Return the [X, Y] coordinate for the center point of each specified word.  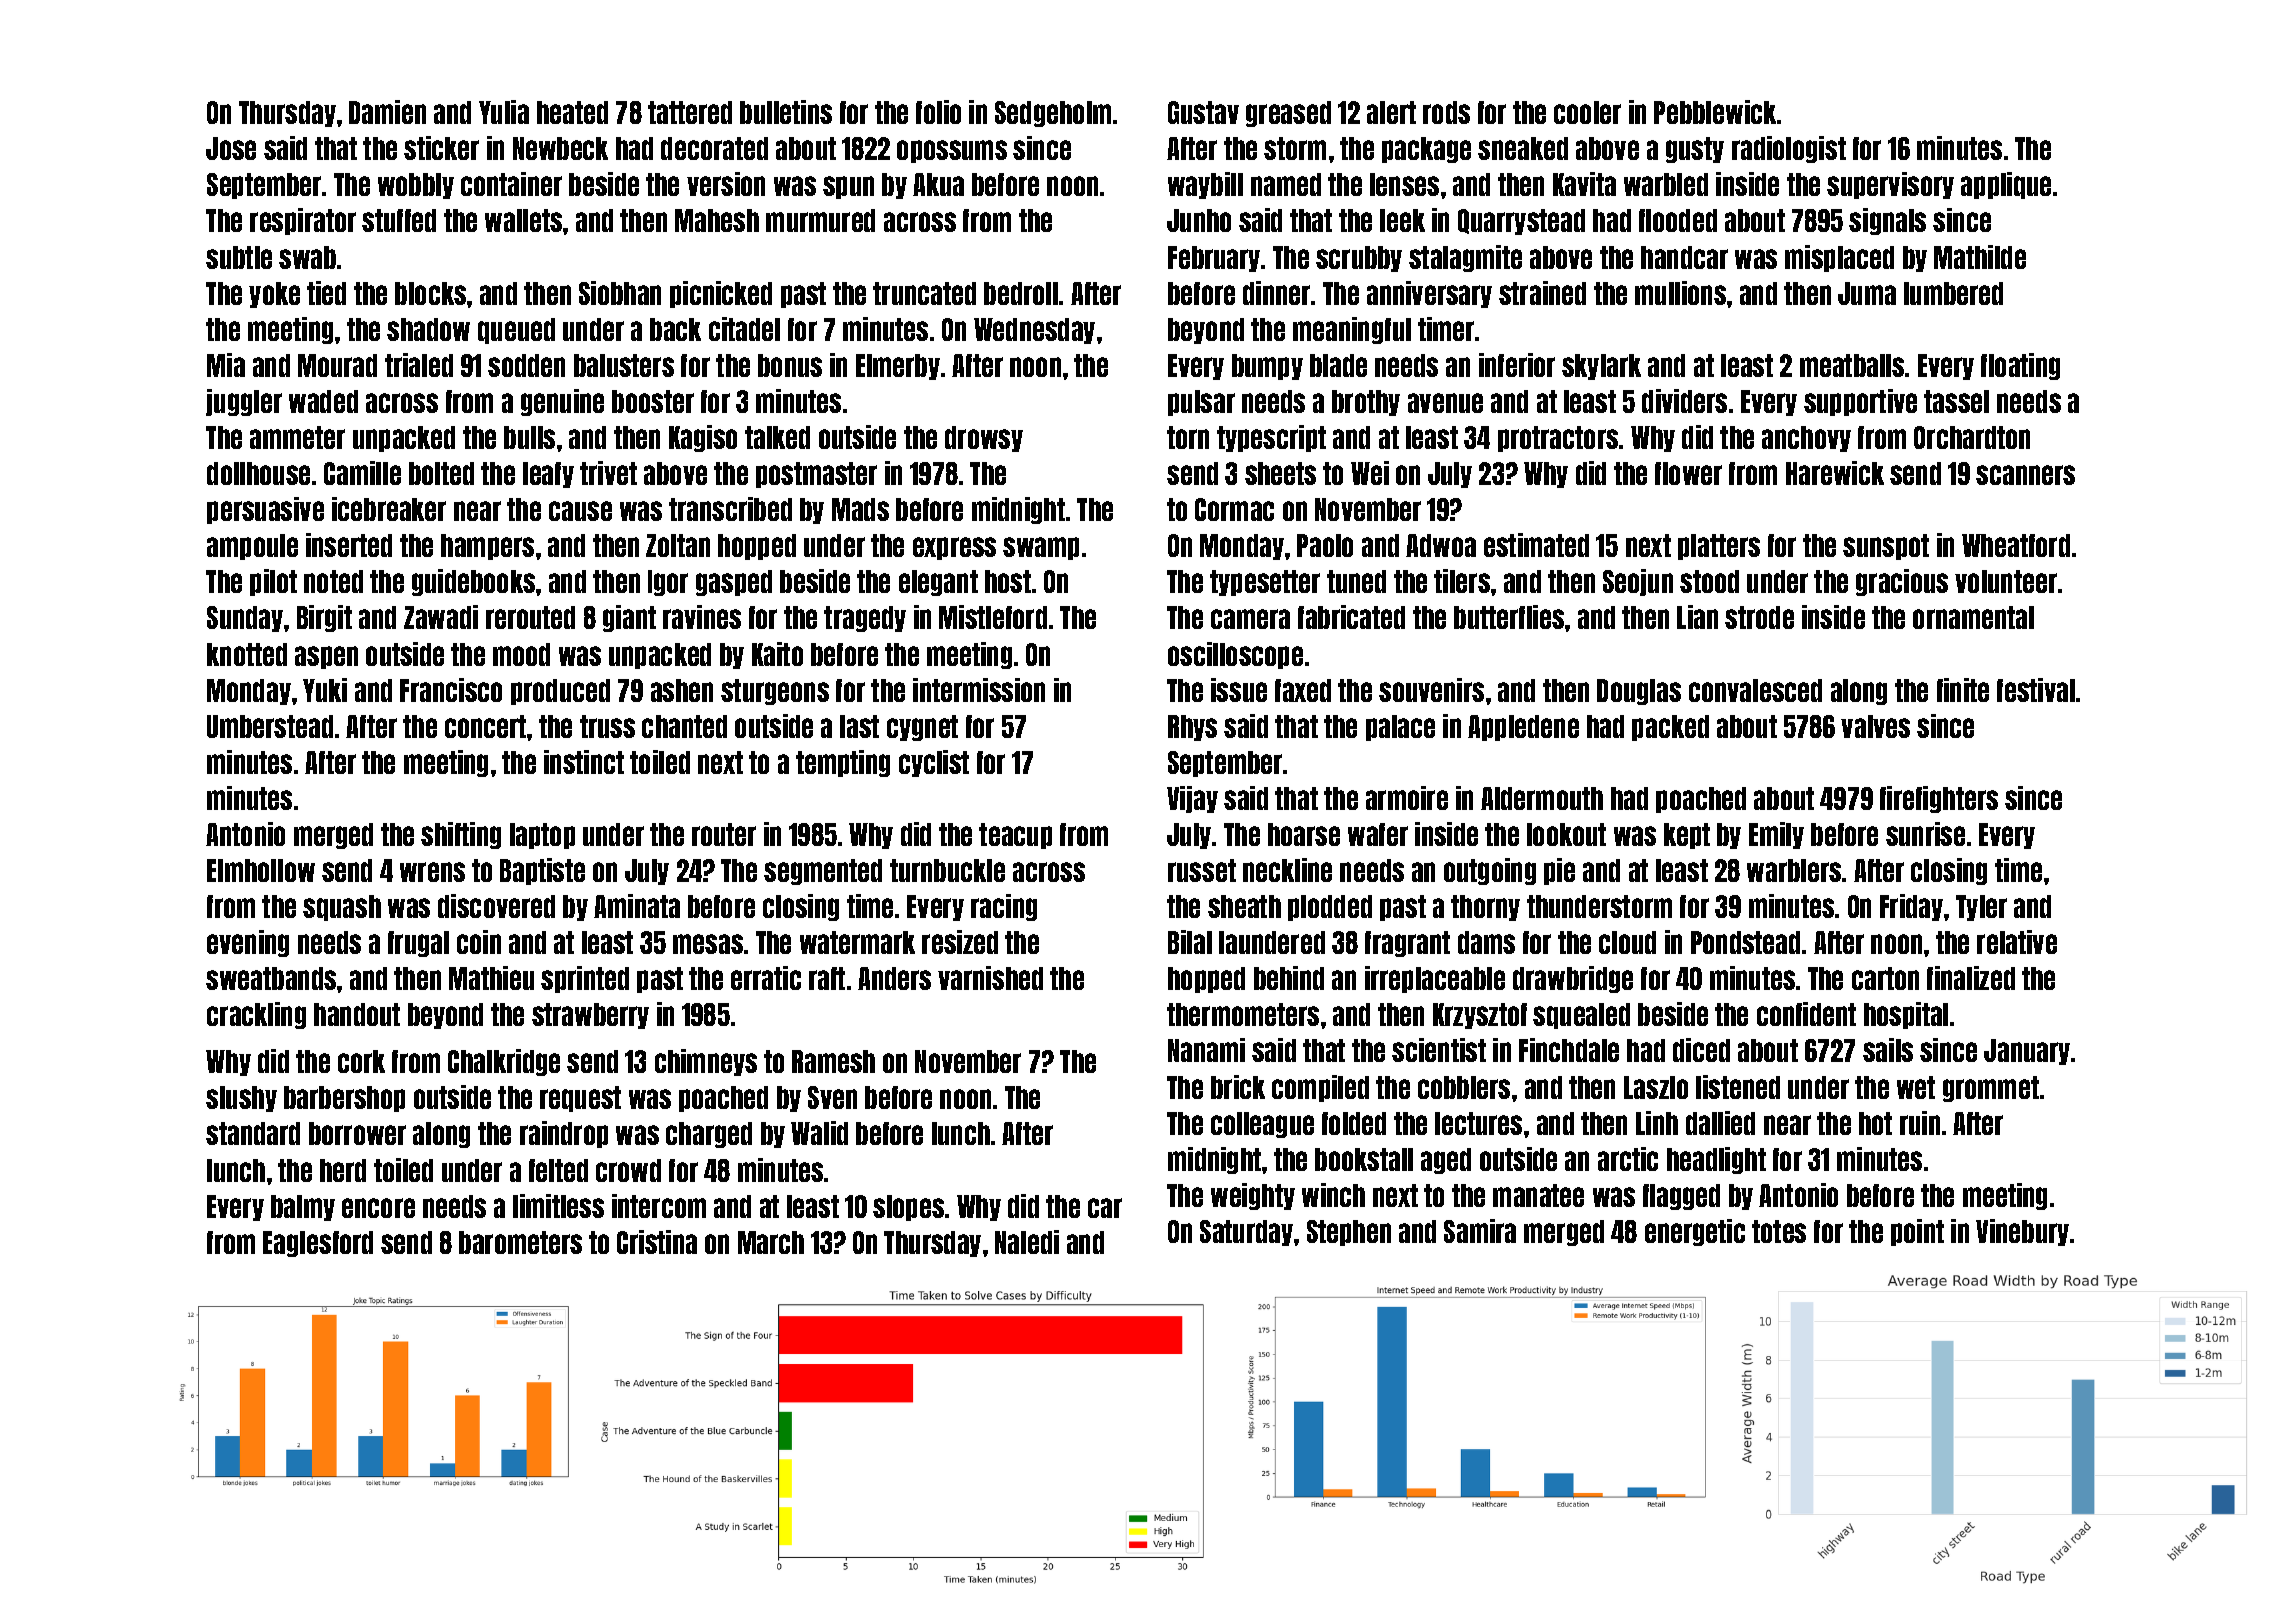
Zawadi [441, 617]
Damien [387, 112]
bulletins [786, 112]
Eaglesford [318, 1244]
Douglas [1639, 692]
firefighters [1939, 799]
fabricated [1351, 617]
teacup [1015, 836]
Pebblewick [1715, 112]
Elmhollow [261, 870]
